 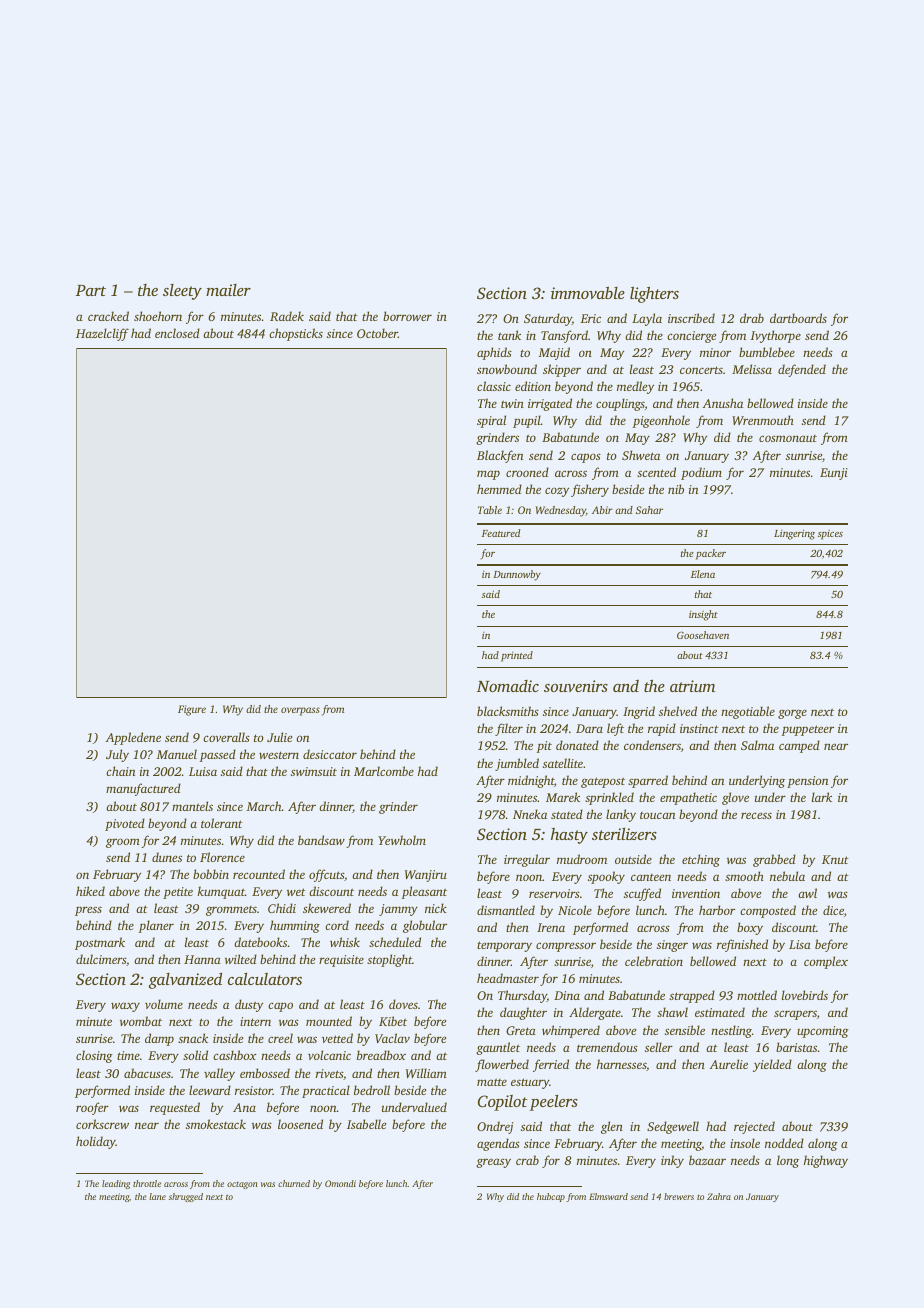 I want to click on Figure, so click(x=192, y=710).
